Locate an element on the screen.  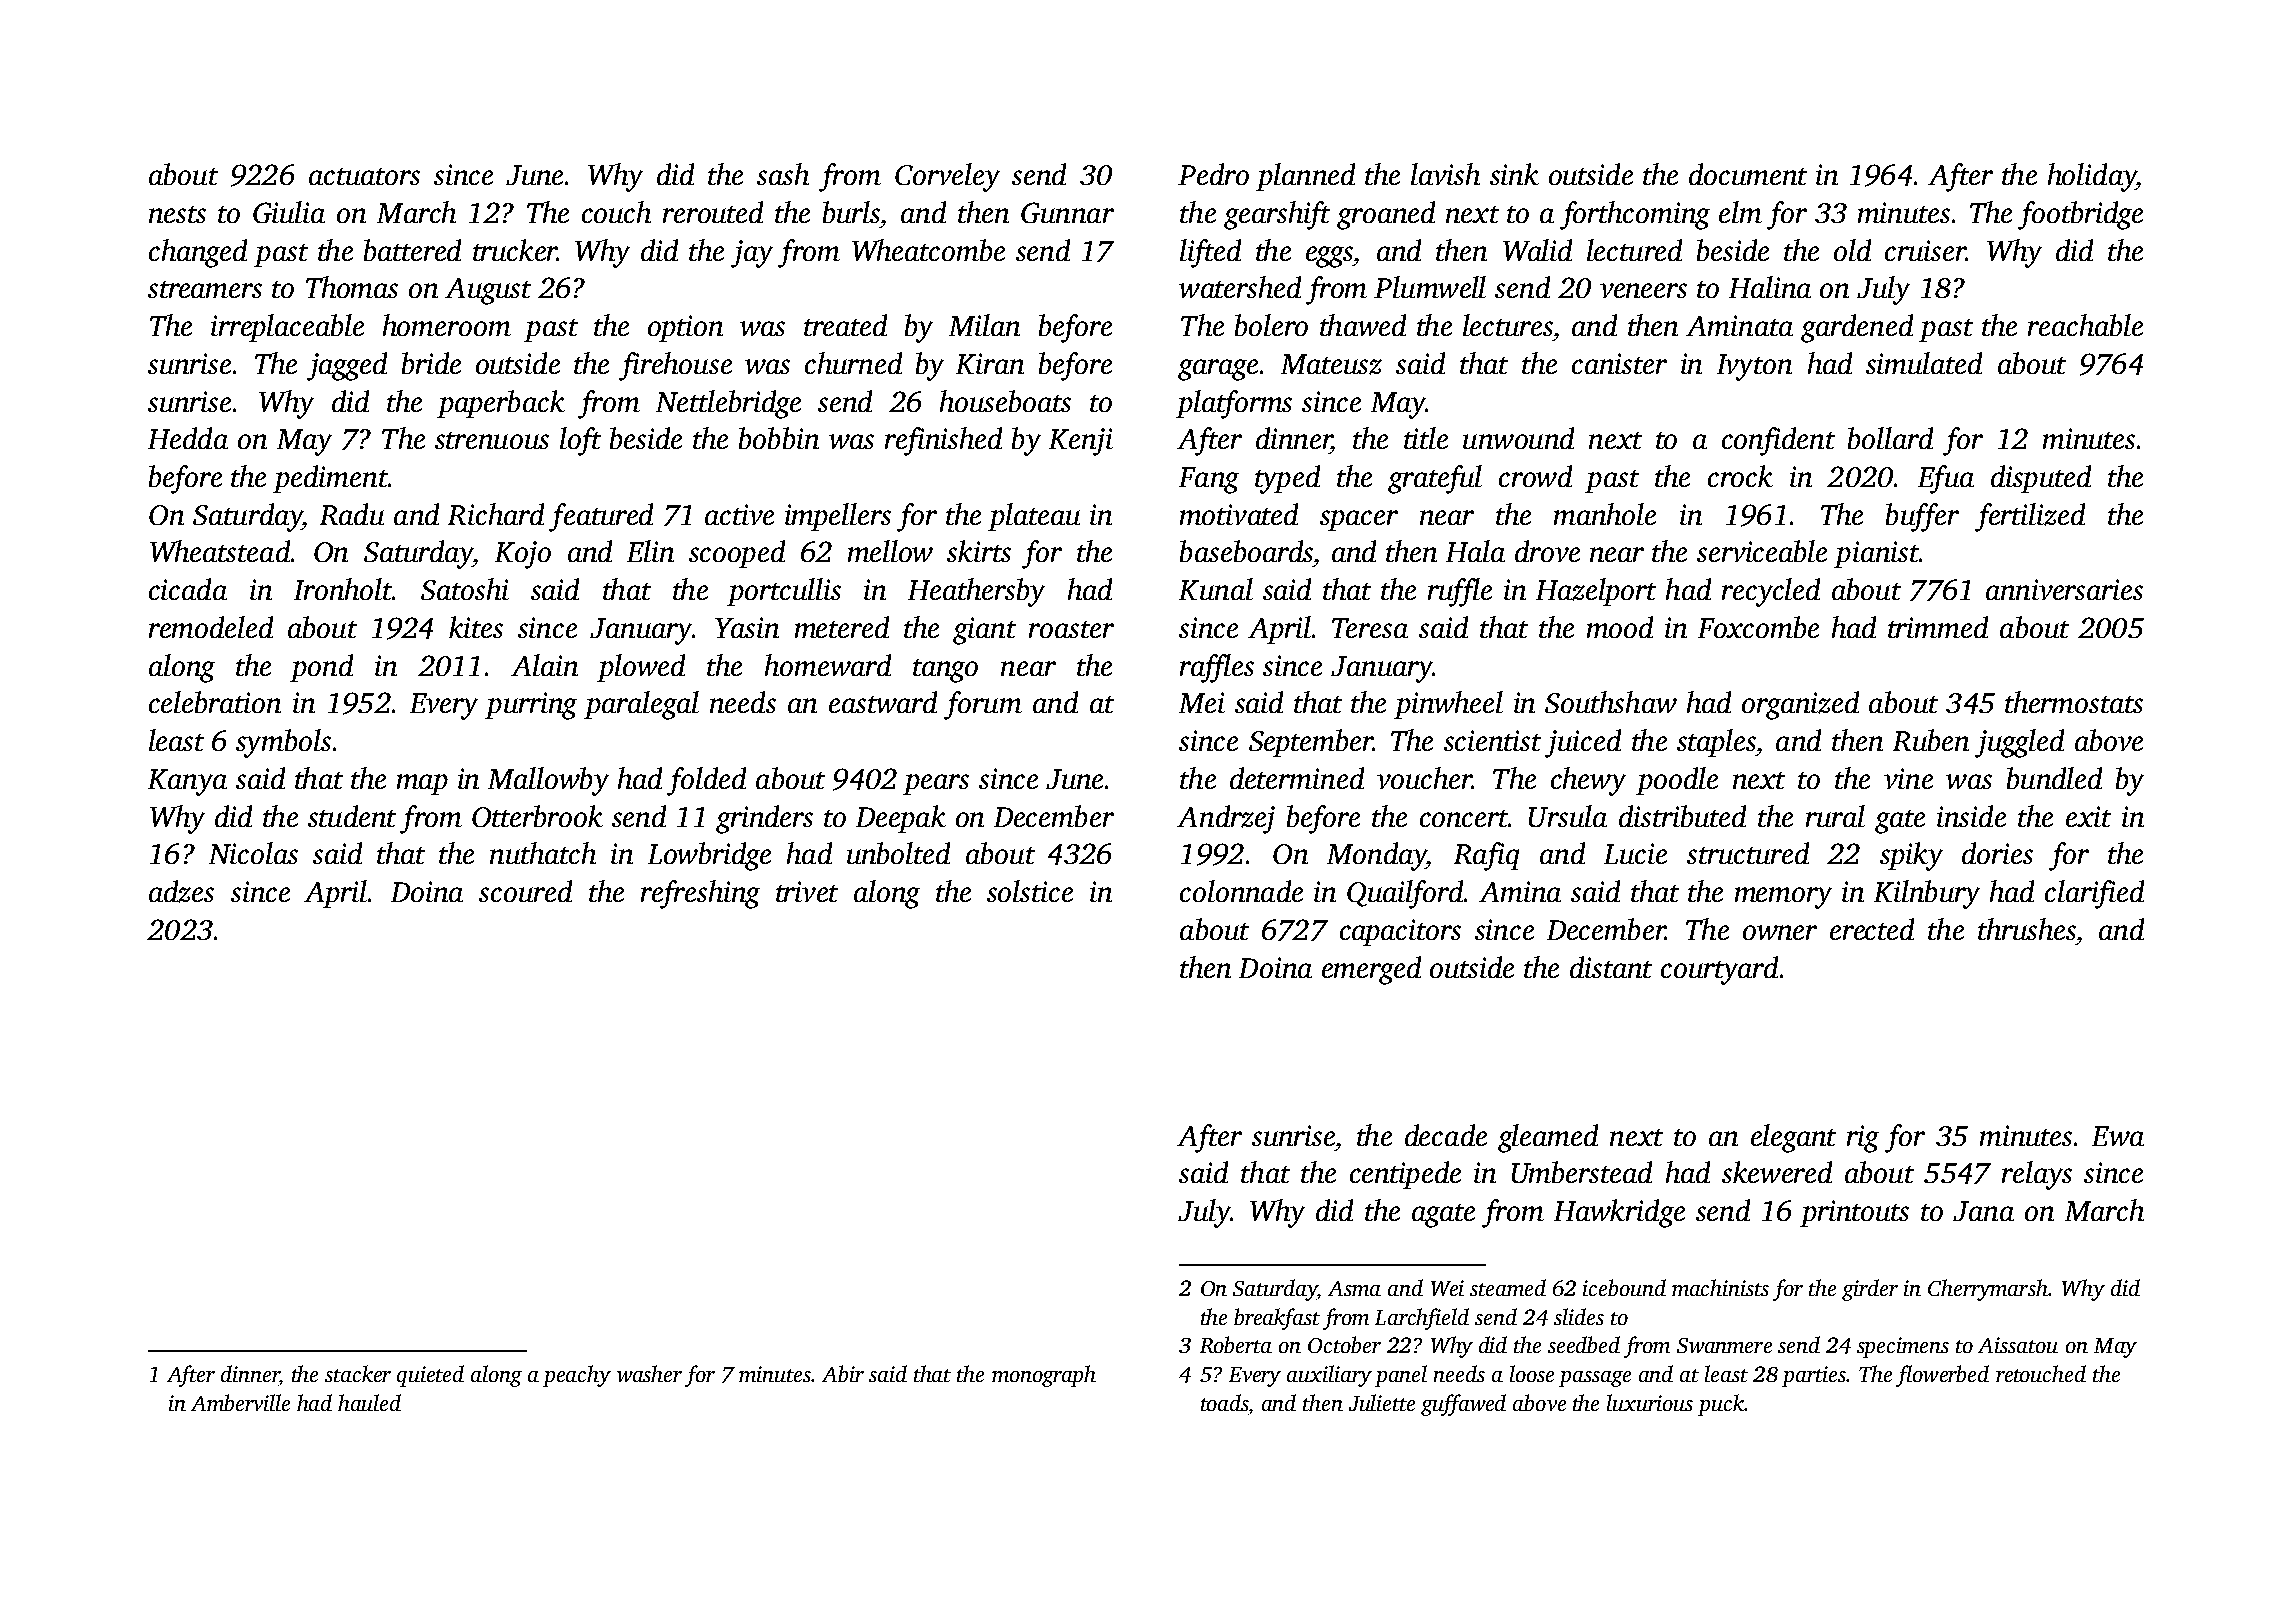
peachy is located at coordinates (577, 1376).
